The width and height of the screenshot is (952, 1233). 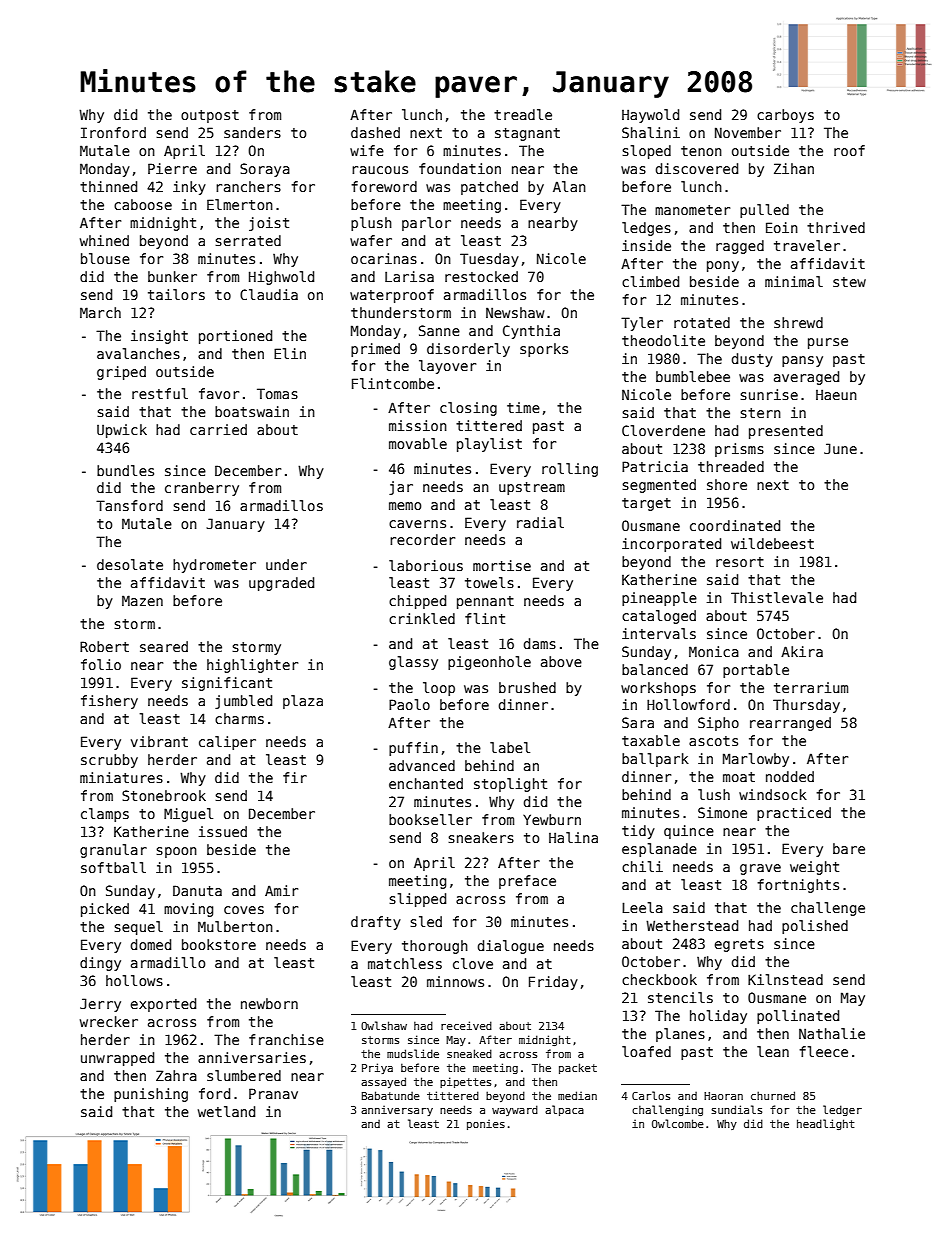 What do you see at coordinates (760, 413) in the screenshot?
I see `stern` at bounding box center [760, 413].
